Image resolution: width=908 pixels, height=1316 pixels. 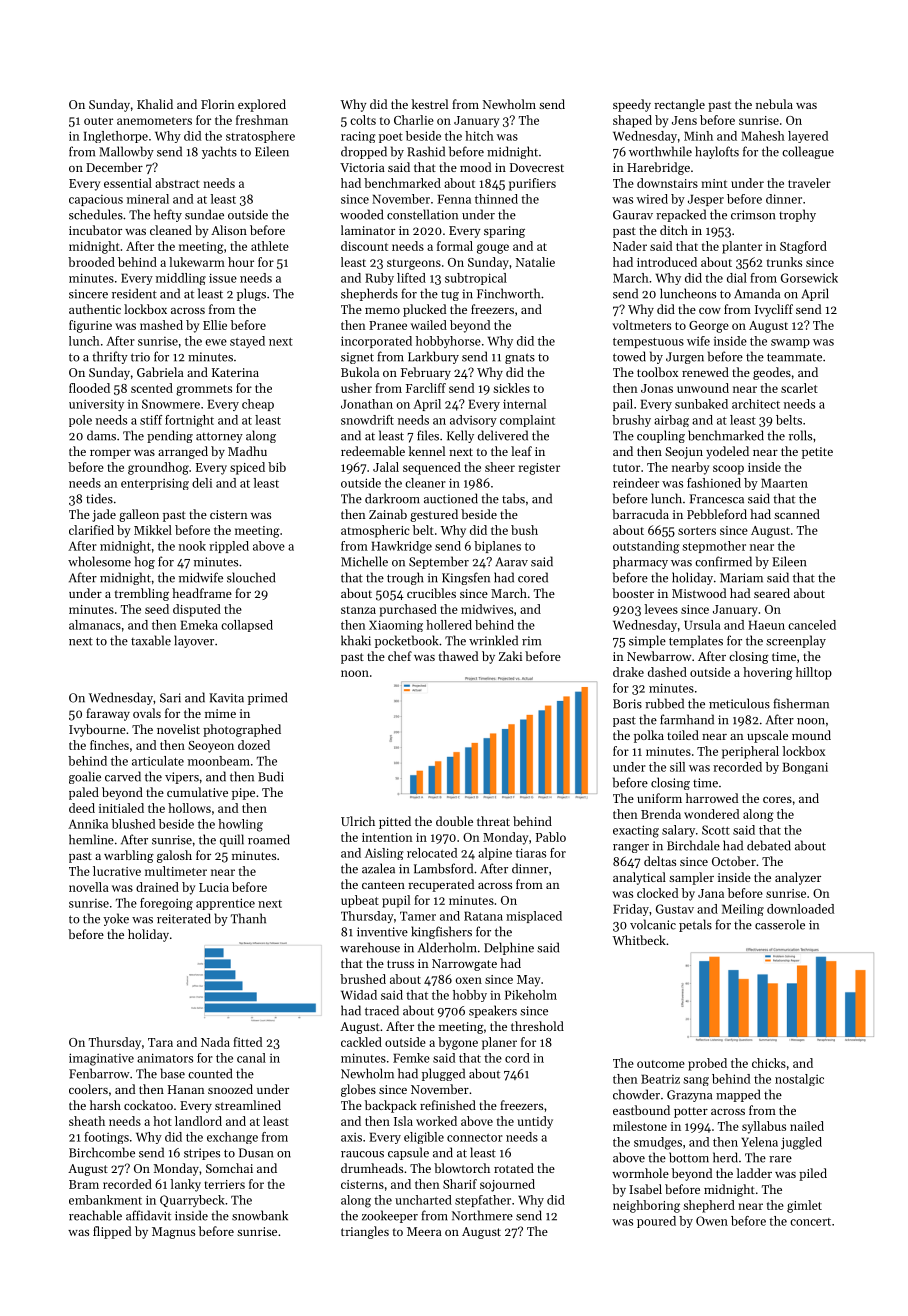 What do you see at coordinates (482, 1215) in the document?
I see `Northmere` at bounding box center [482, 1215].
